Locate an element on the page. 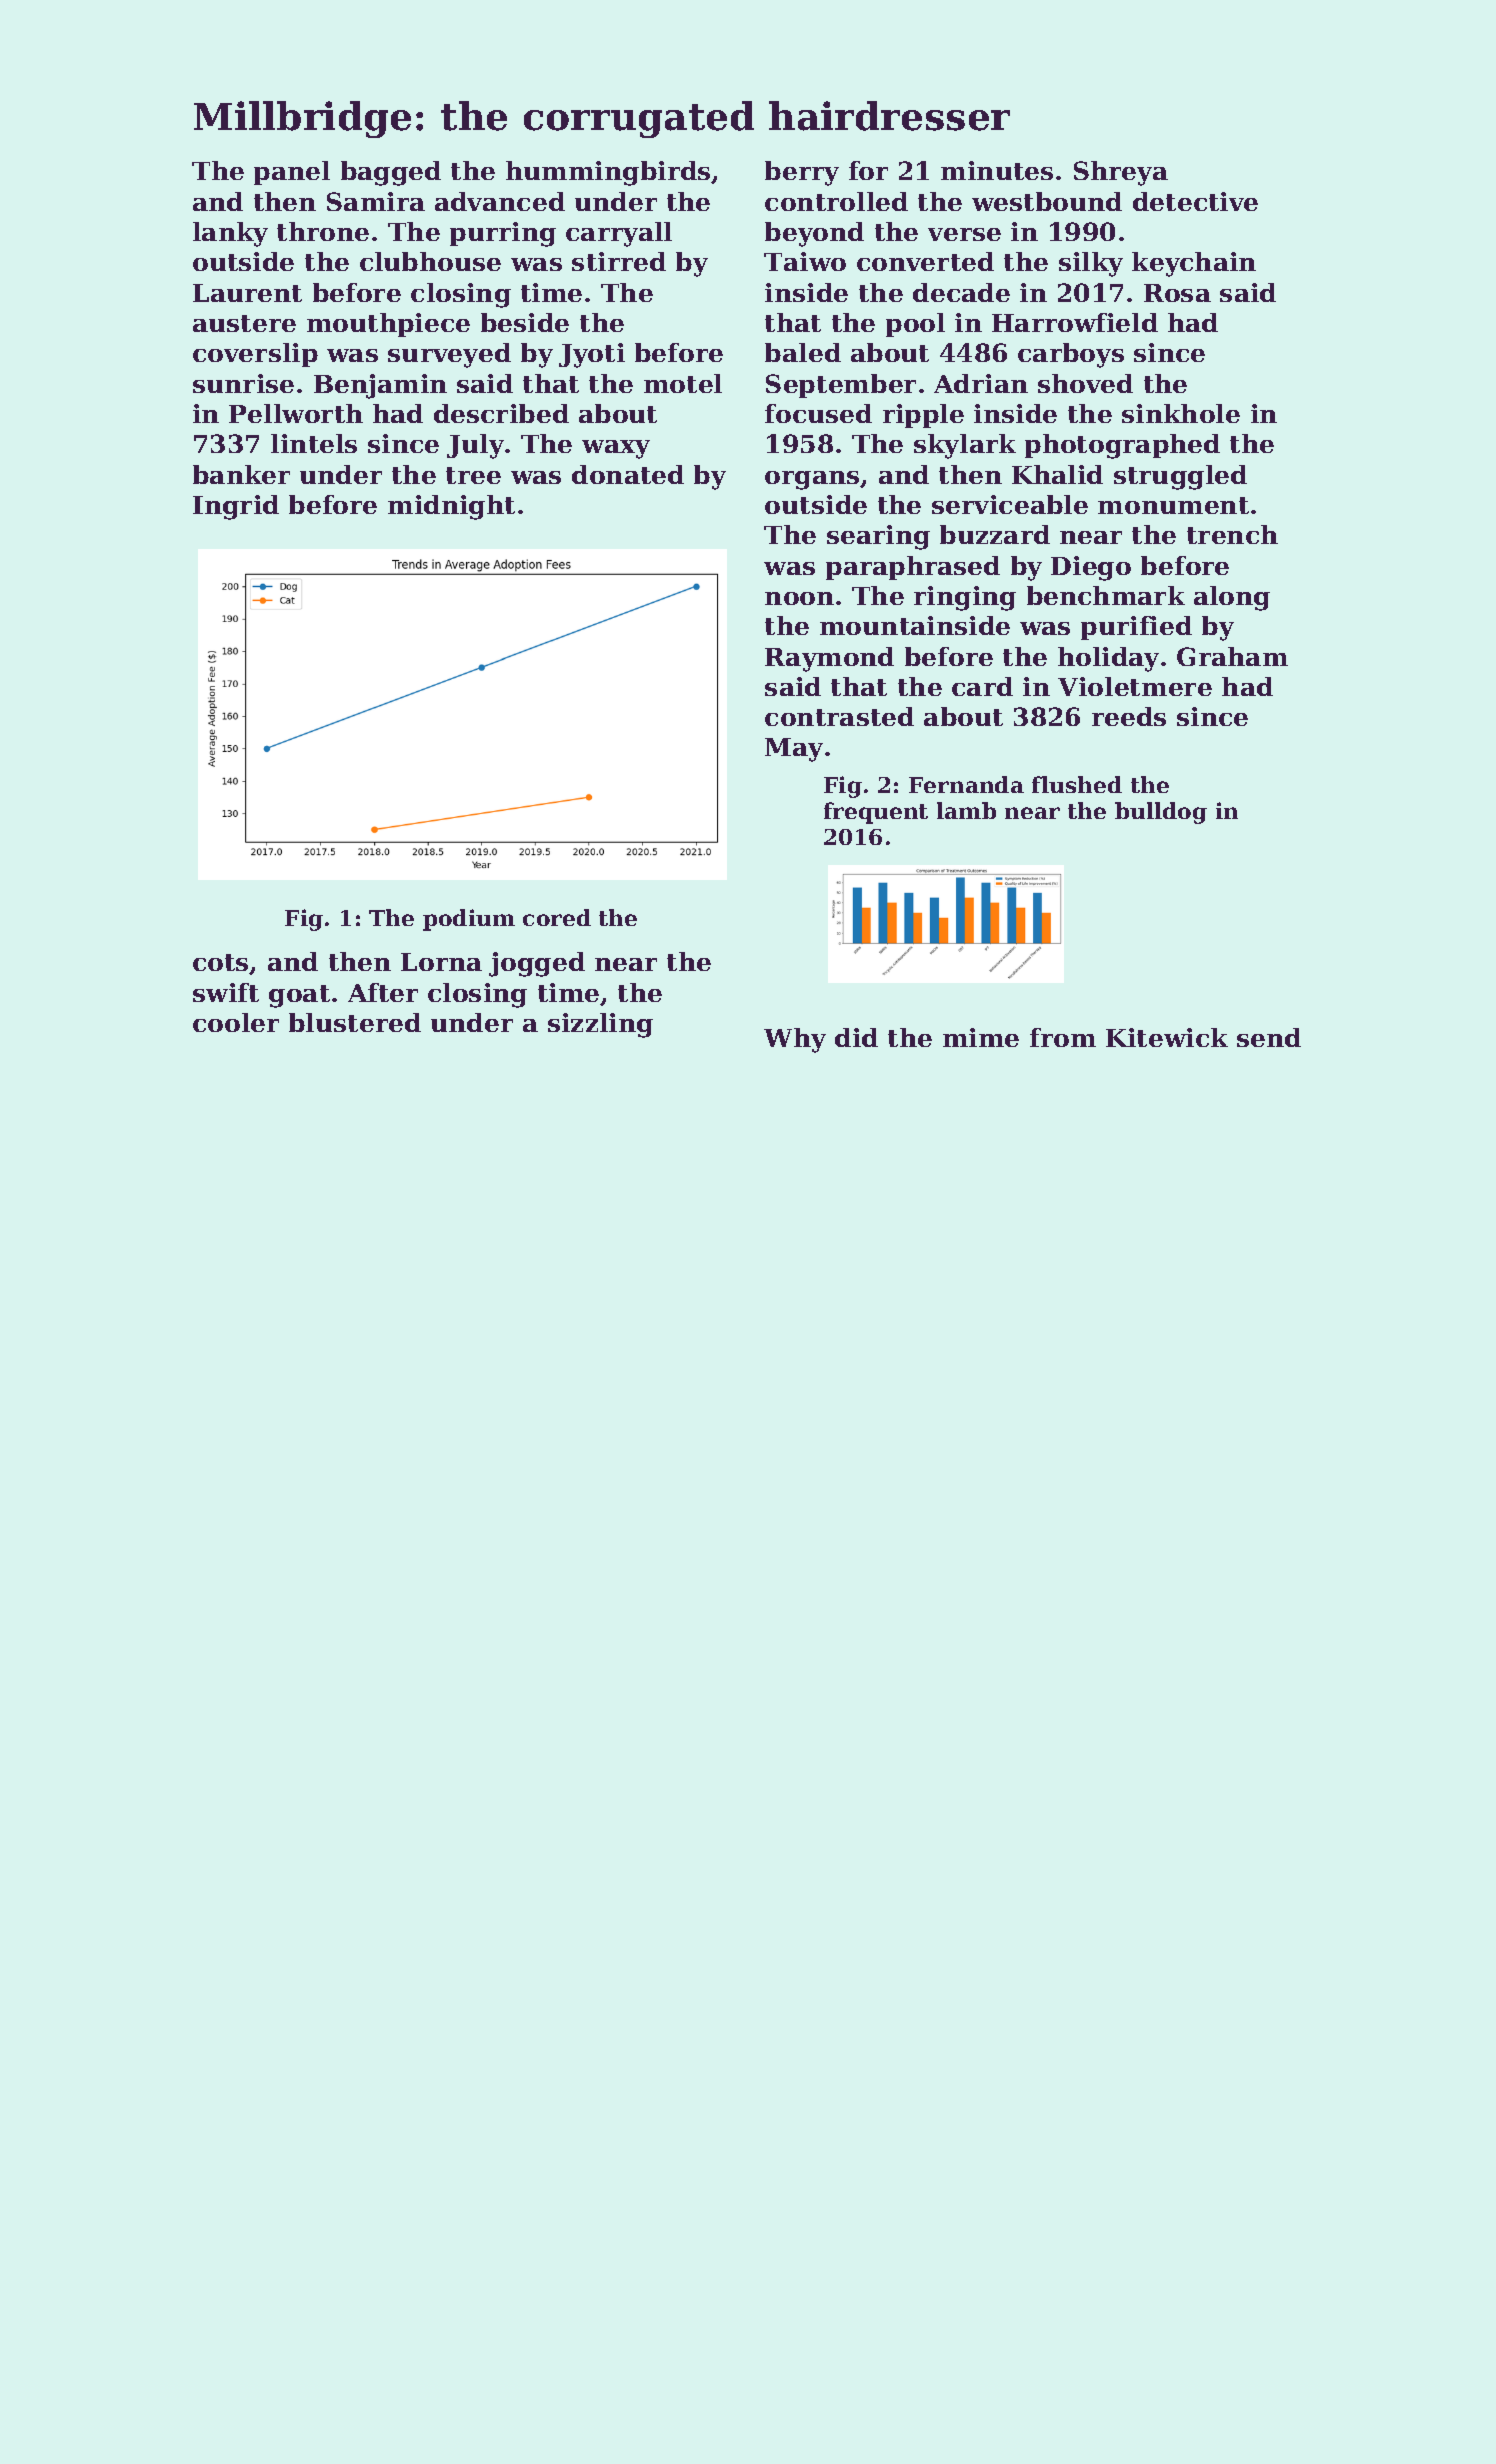  minutes is located at coordinates (997, 170).
